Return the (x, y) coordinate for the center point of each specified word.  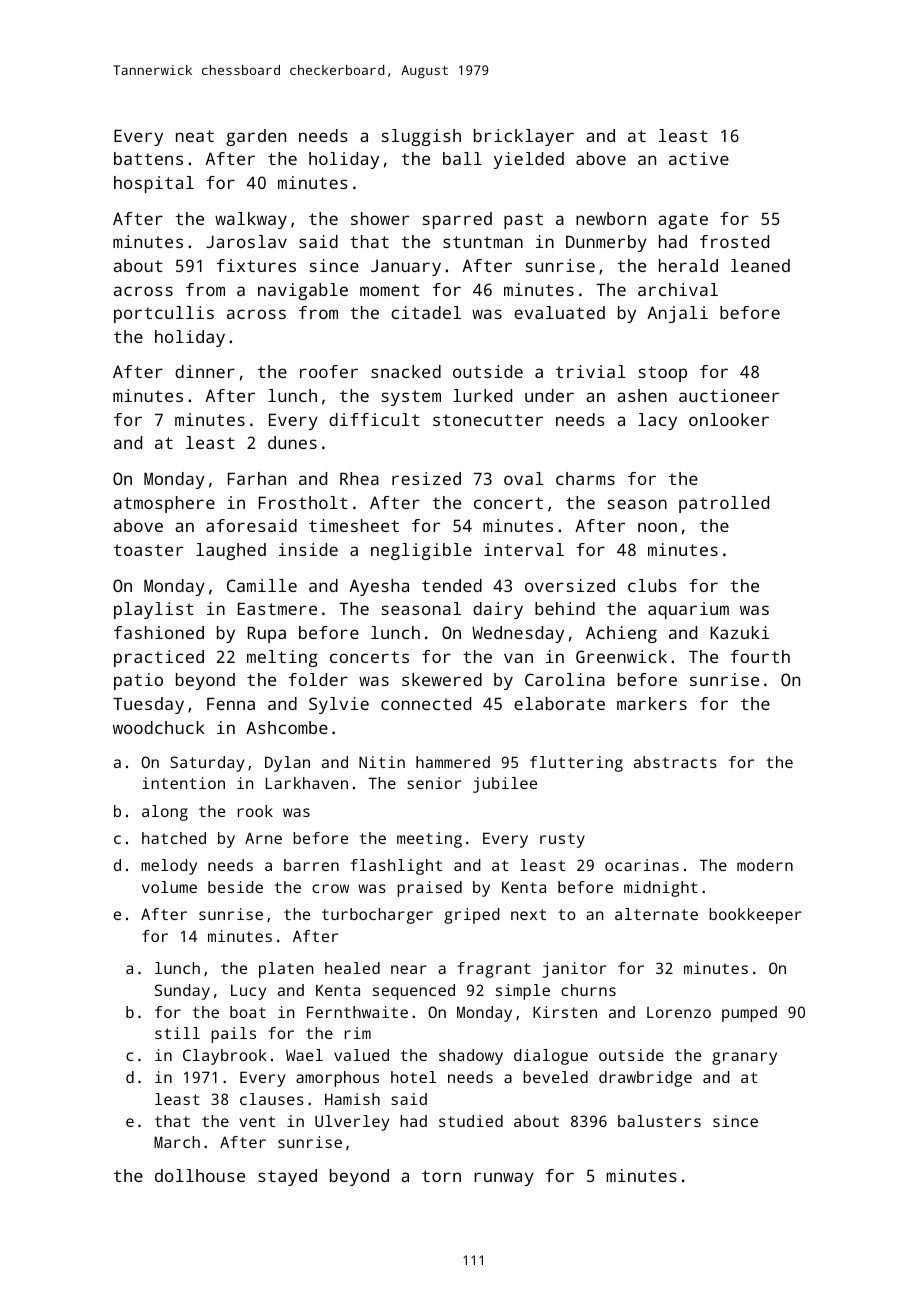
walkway (251, 220)
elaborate (559, 703)
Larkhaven (307, 783)
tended (452, 585)
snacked (406, 371)
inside (308, 549)
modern (765, 865)
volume (169, 887)
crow (330, 888)
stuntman (483, 242)
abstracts (675, 762)
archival (678, 289)
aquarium (688, 610)
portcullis (164, 314)
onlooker (729, 419)
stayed (287, 1177)
